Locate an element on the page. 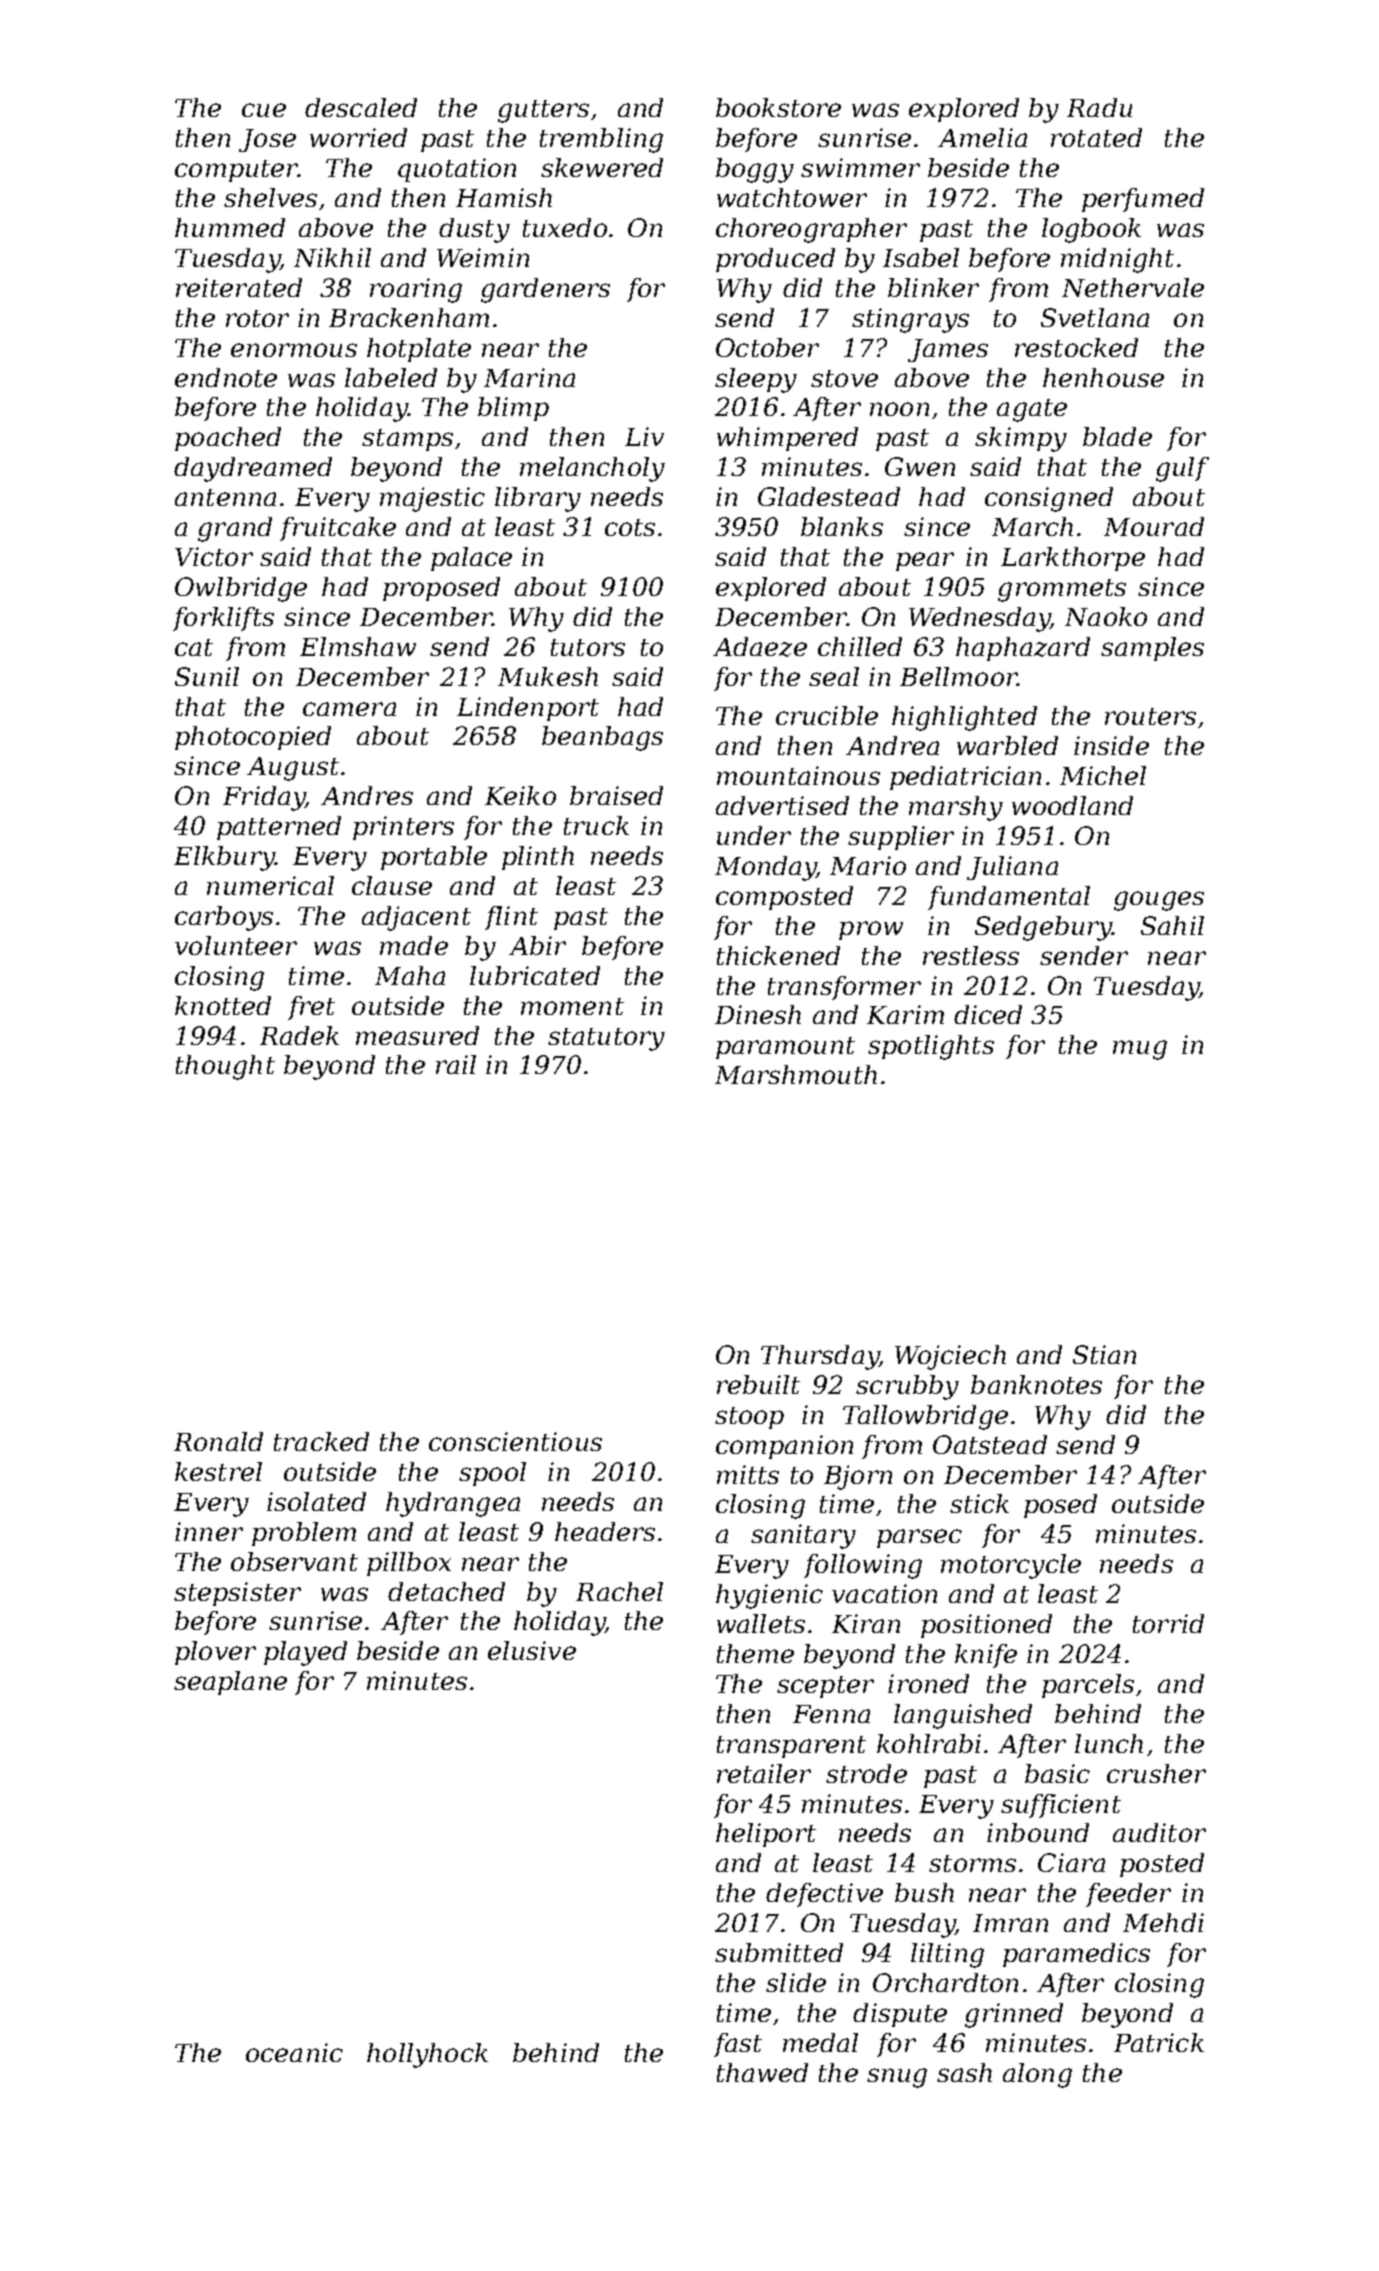 The image size is (1379, 2271). Patrick is located at coordinates (1159, 2042).
